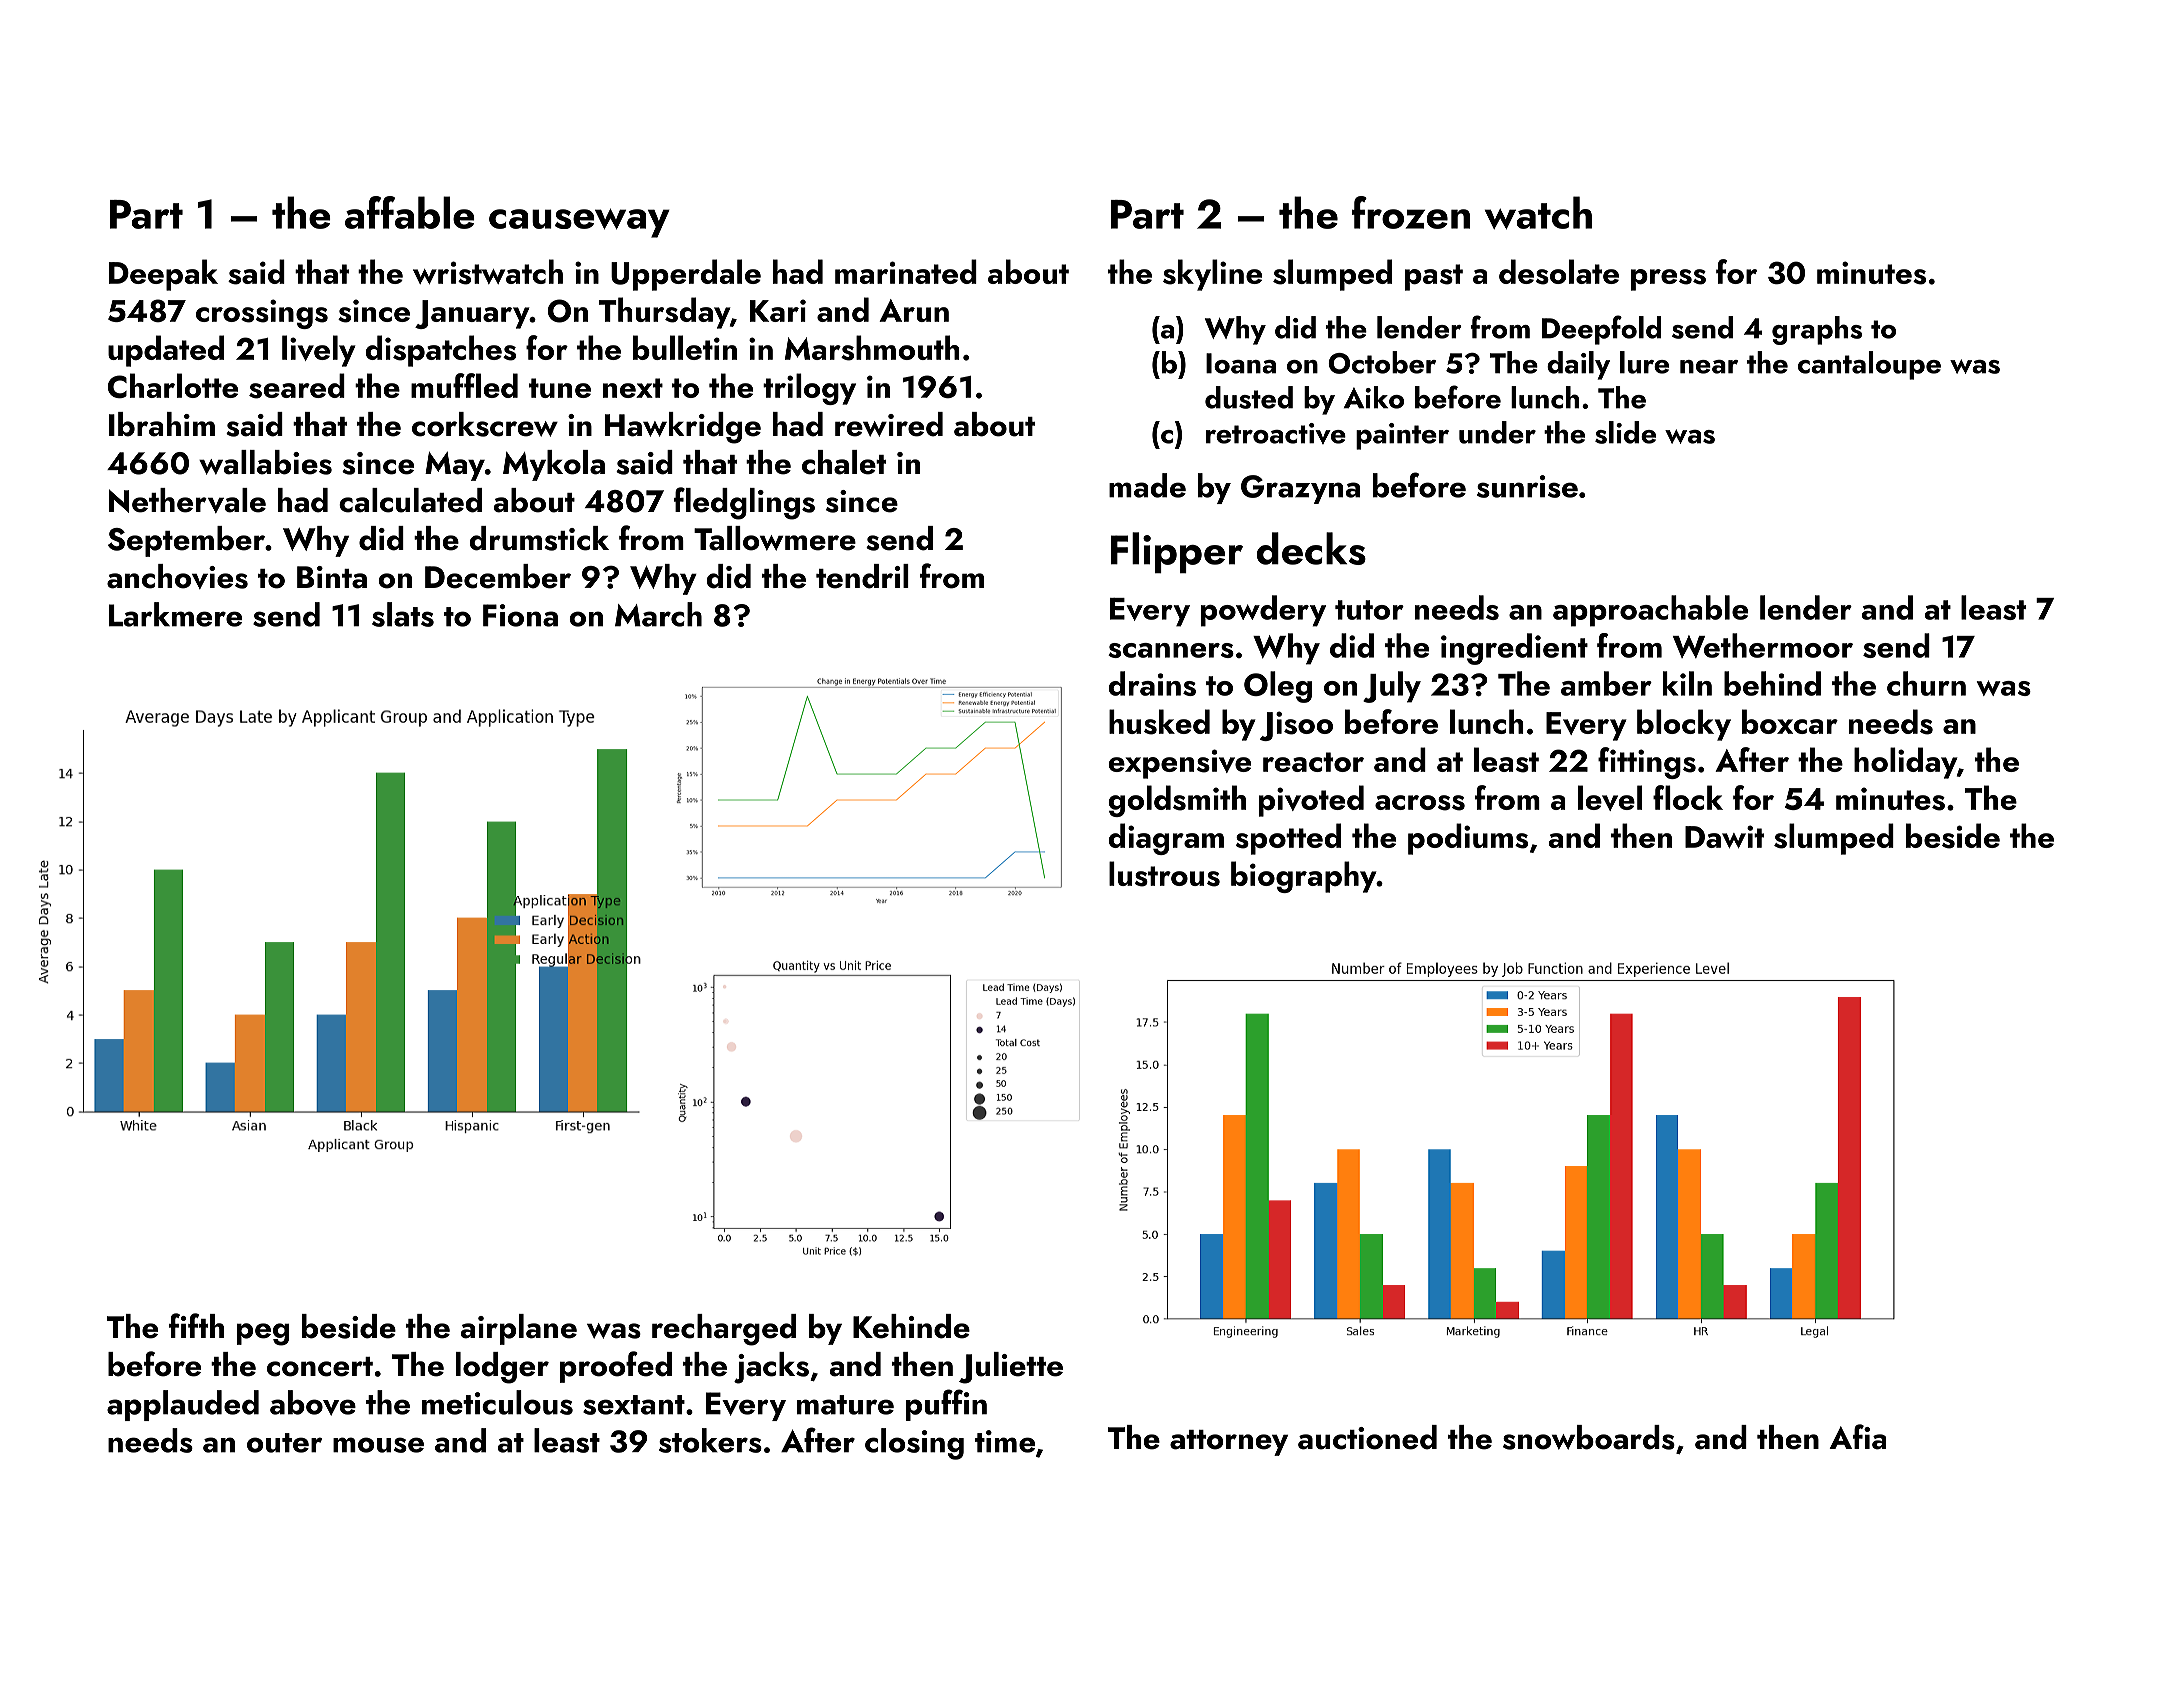  Describe the element at coordinates (579, 223) in the page. I see `causeway` at that location.
